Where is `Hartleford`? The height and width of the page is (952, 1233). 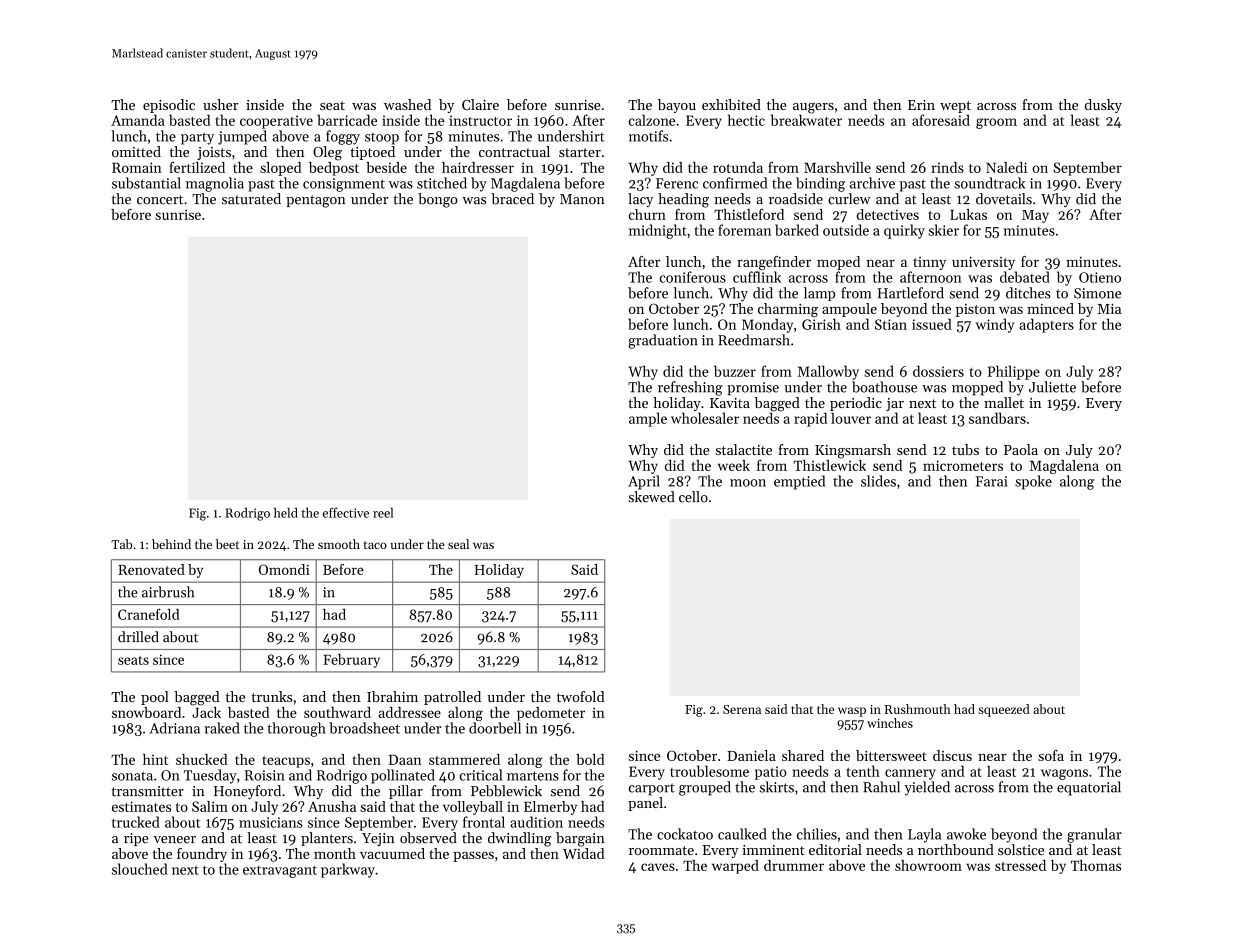
Hartleford is located at coordinates (911, 293).
